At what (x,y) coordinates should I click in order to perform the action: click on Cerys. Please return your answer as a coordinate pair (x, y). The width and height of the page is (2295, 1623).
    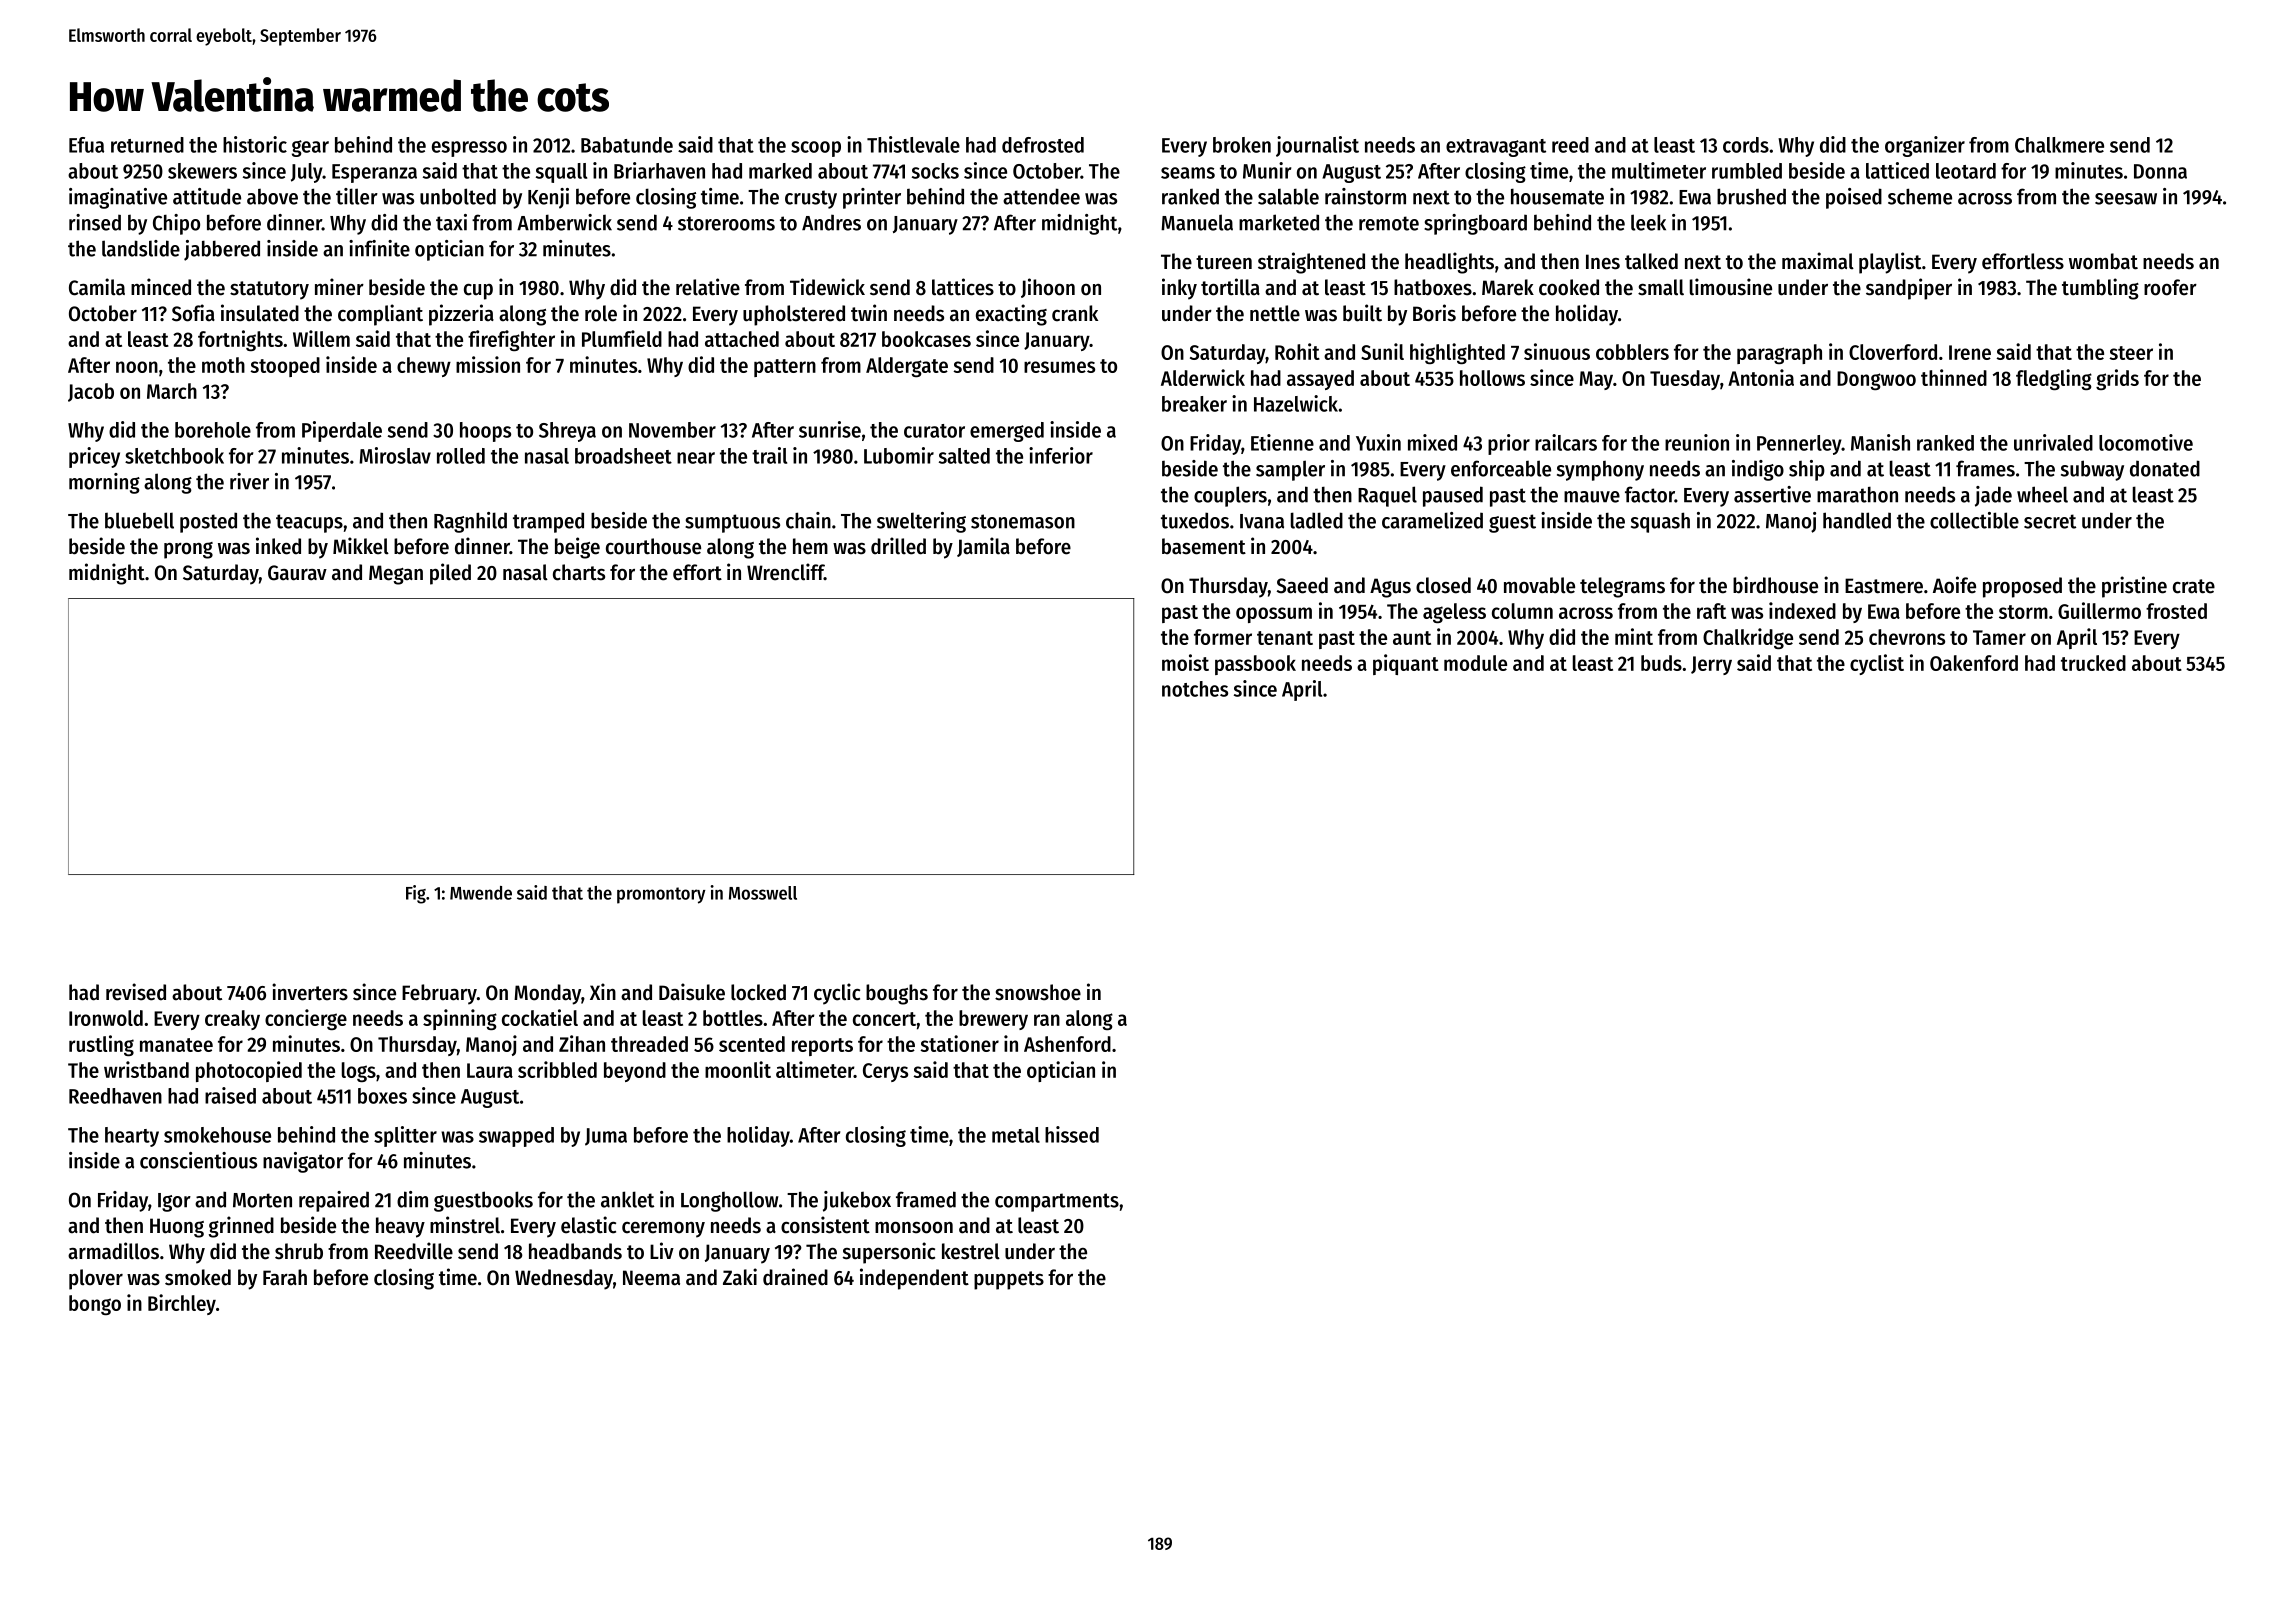
    Looking at the image, I should click on (885, 1072).
